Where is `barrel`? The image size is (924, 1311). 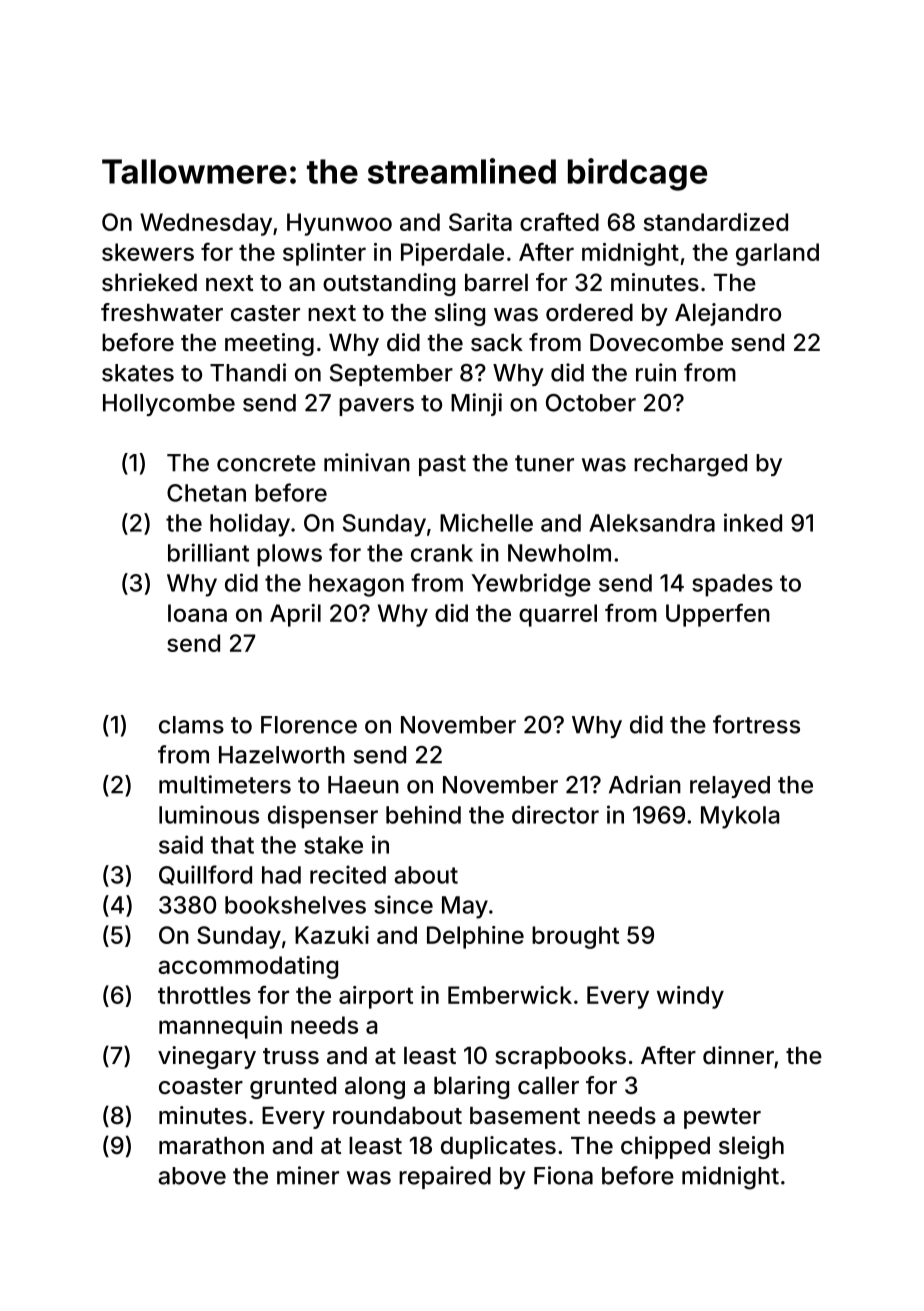 barrel is located at coordinates (496, 283).
